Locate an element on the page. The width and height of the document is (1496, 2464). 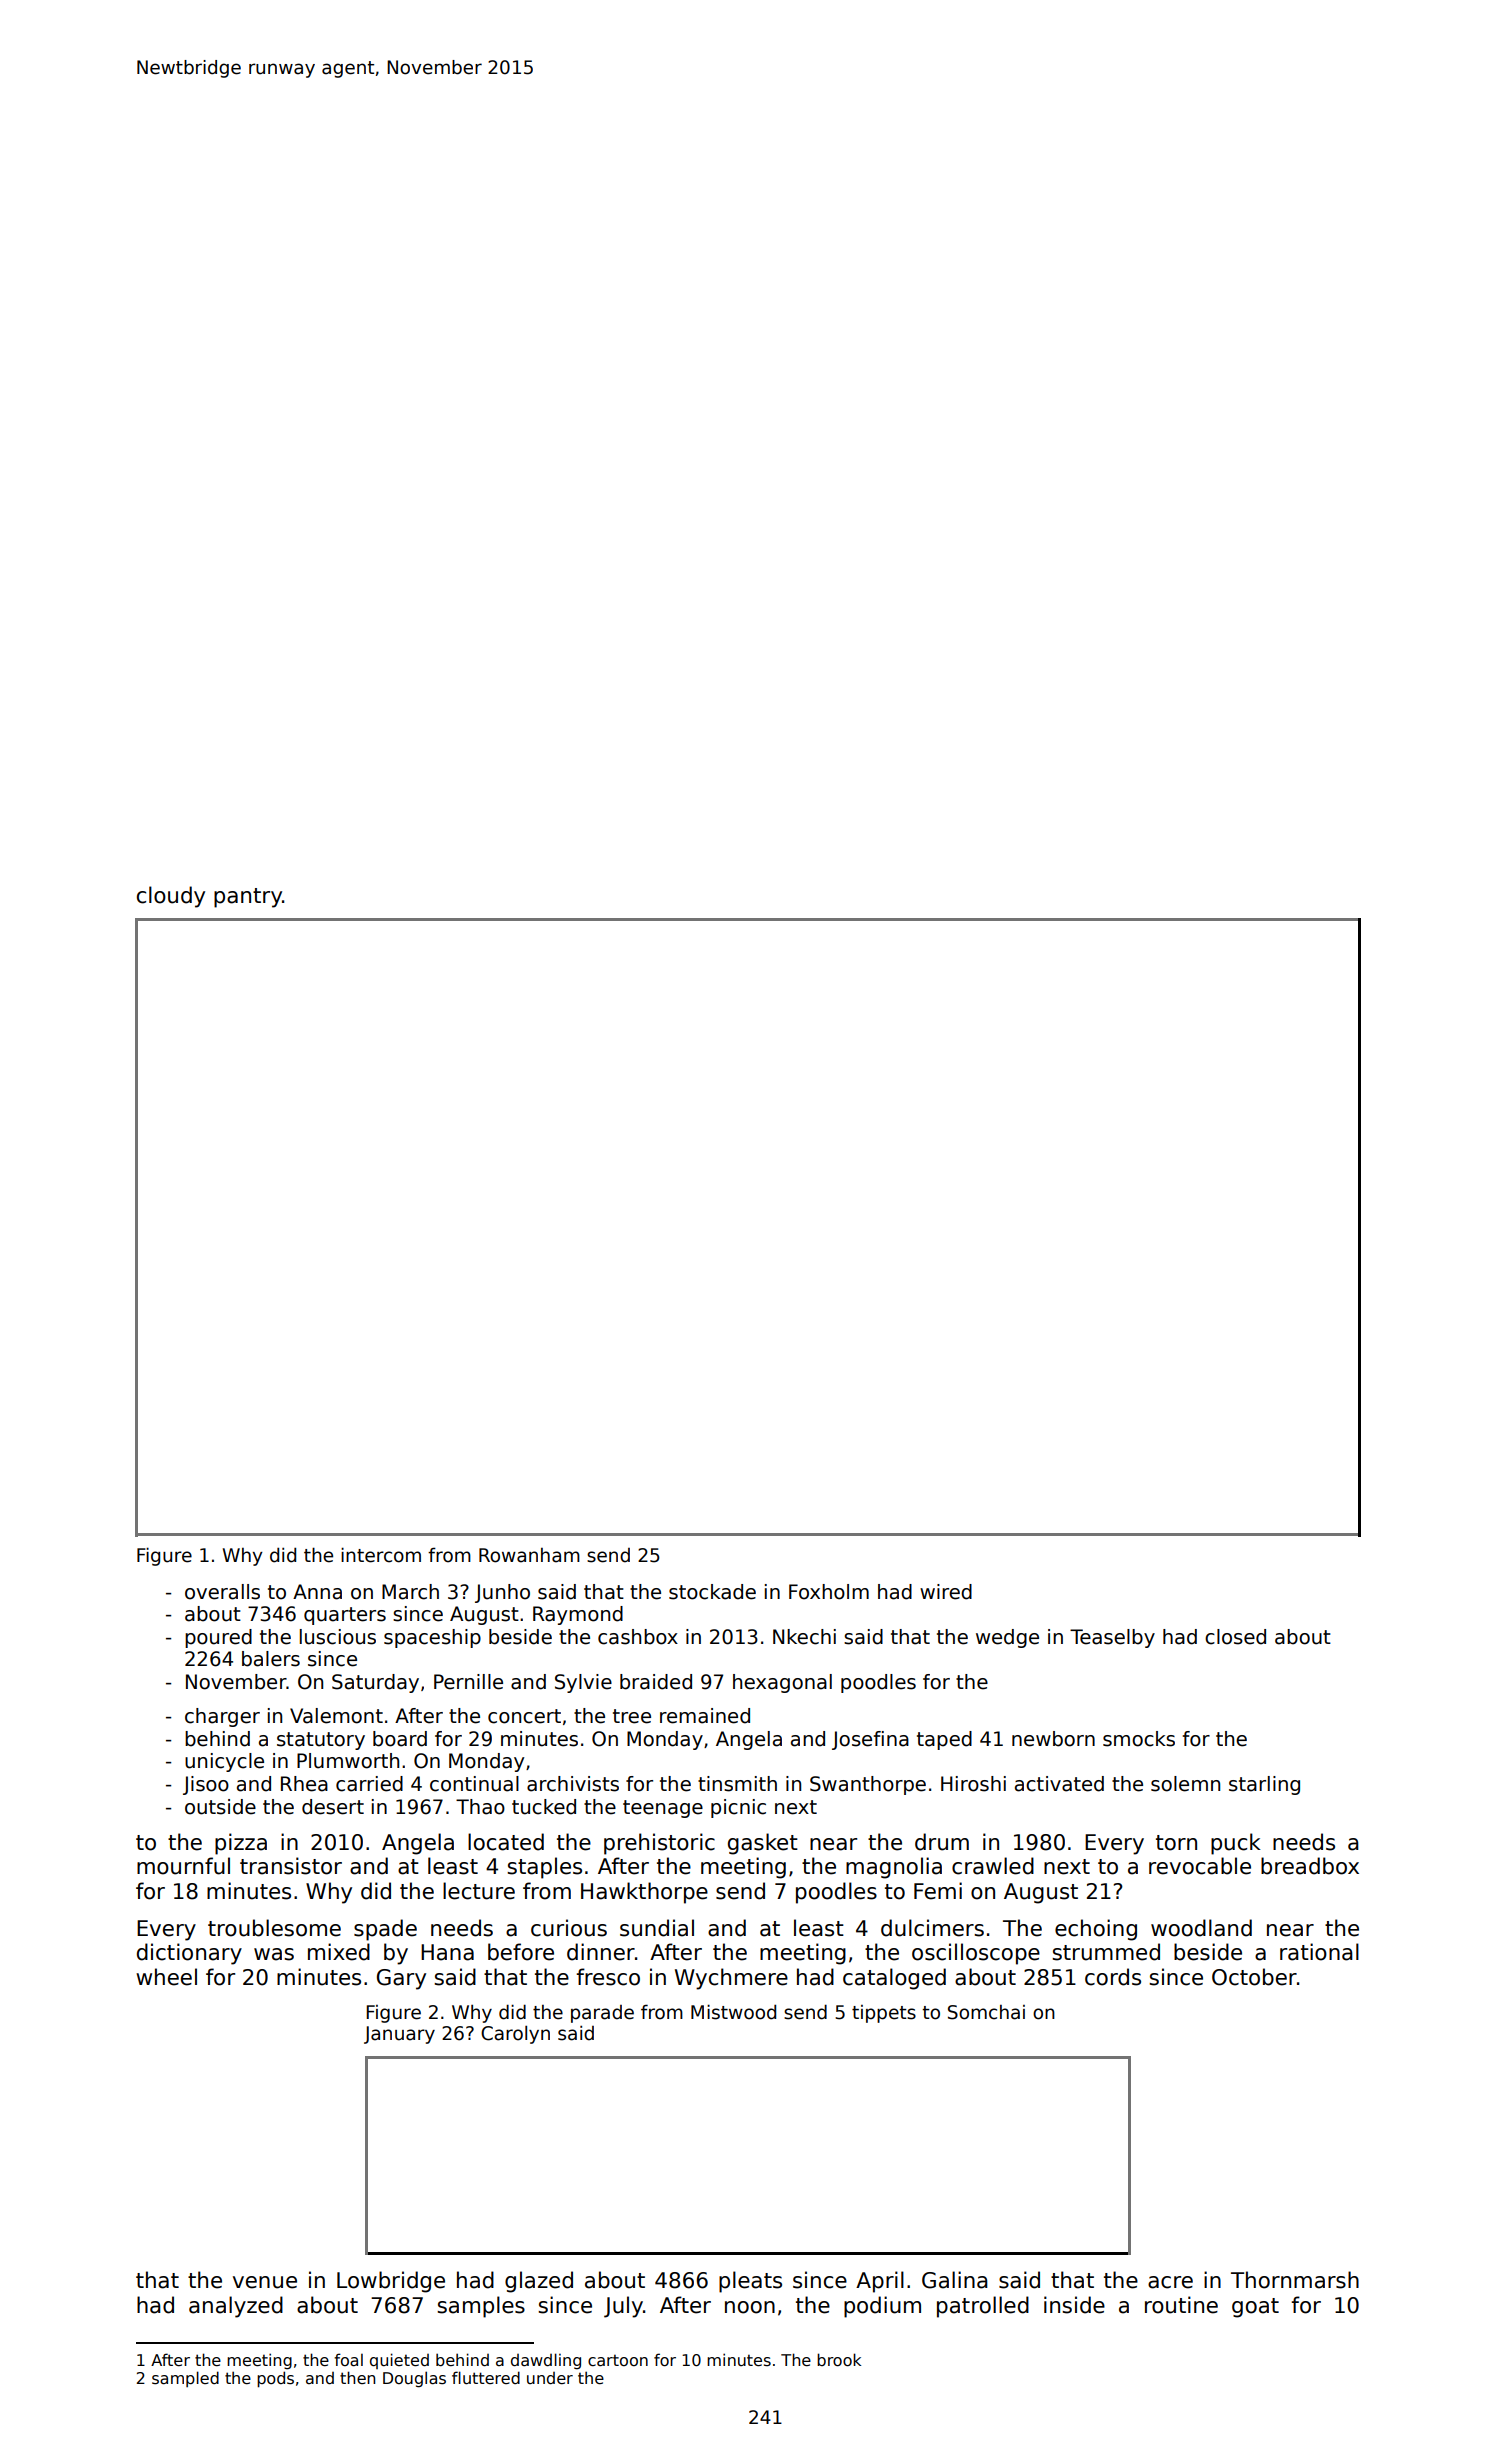
cloudy is located at coordinates (171, 897).
